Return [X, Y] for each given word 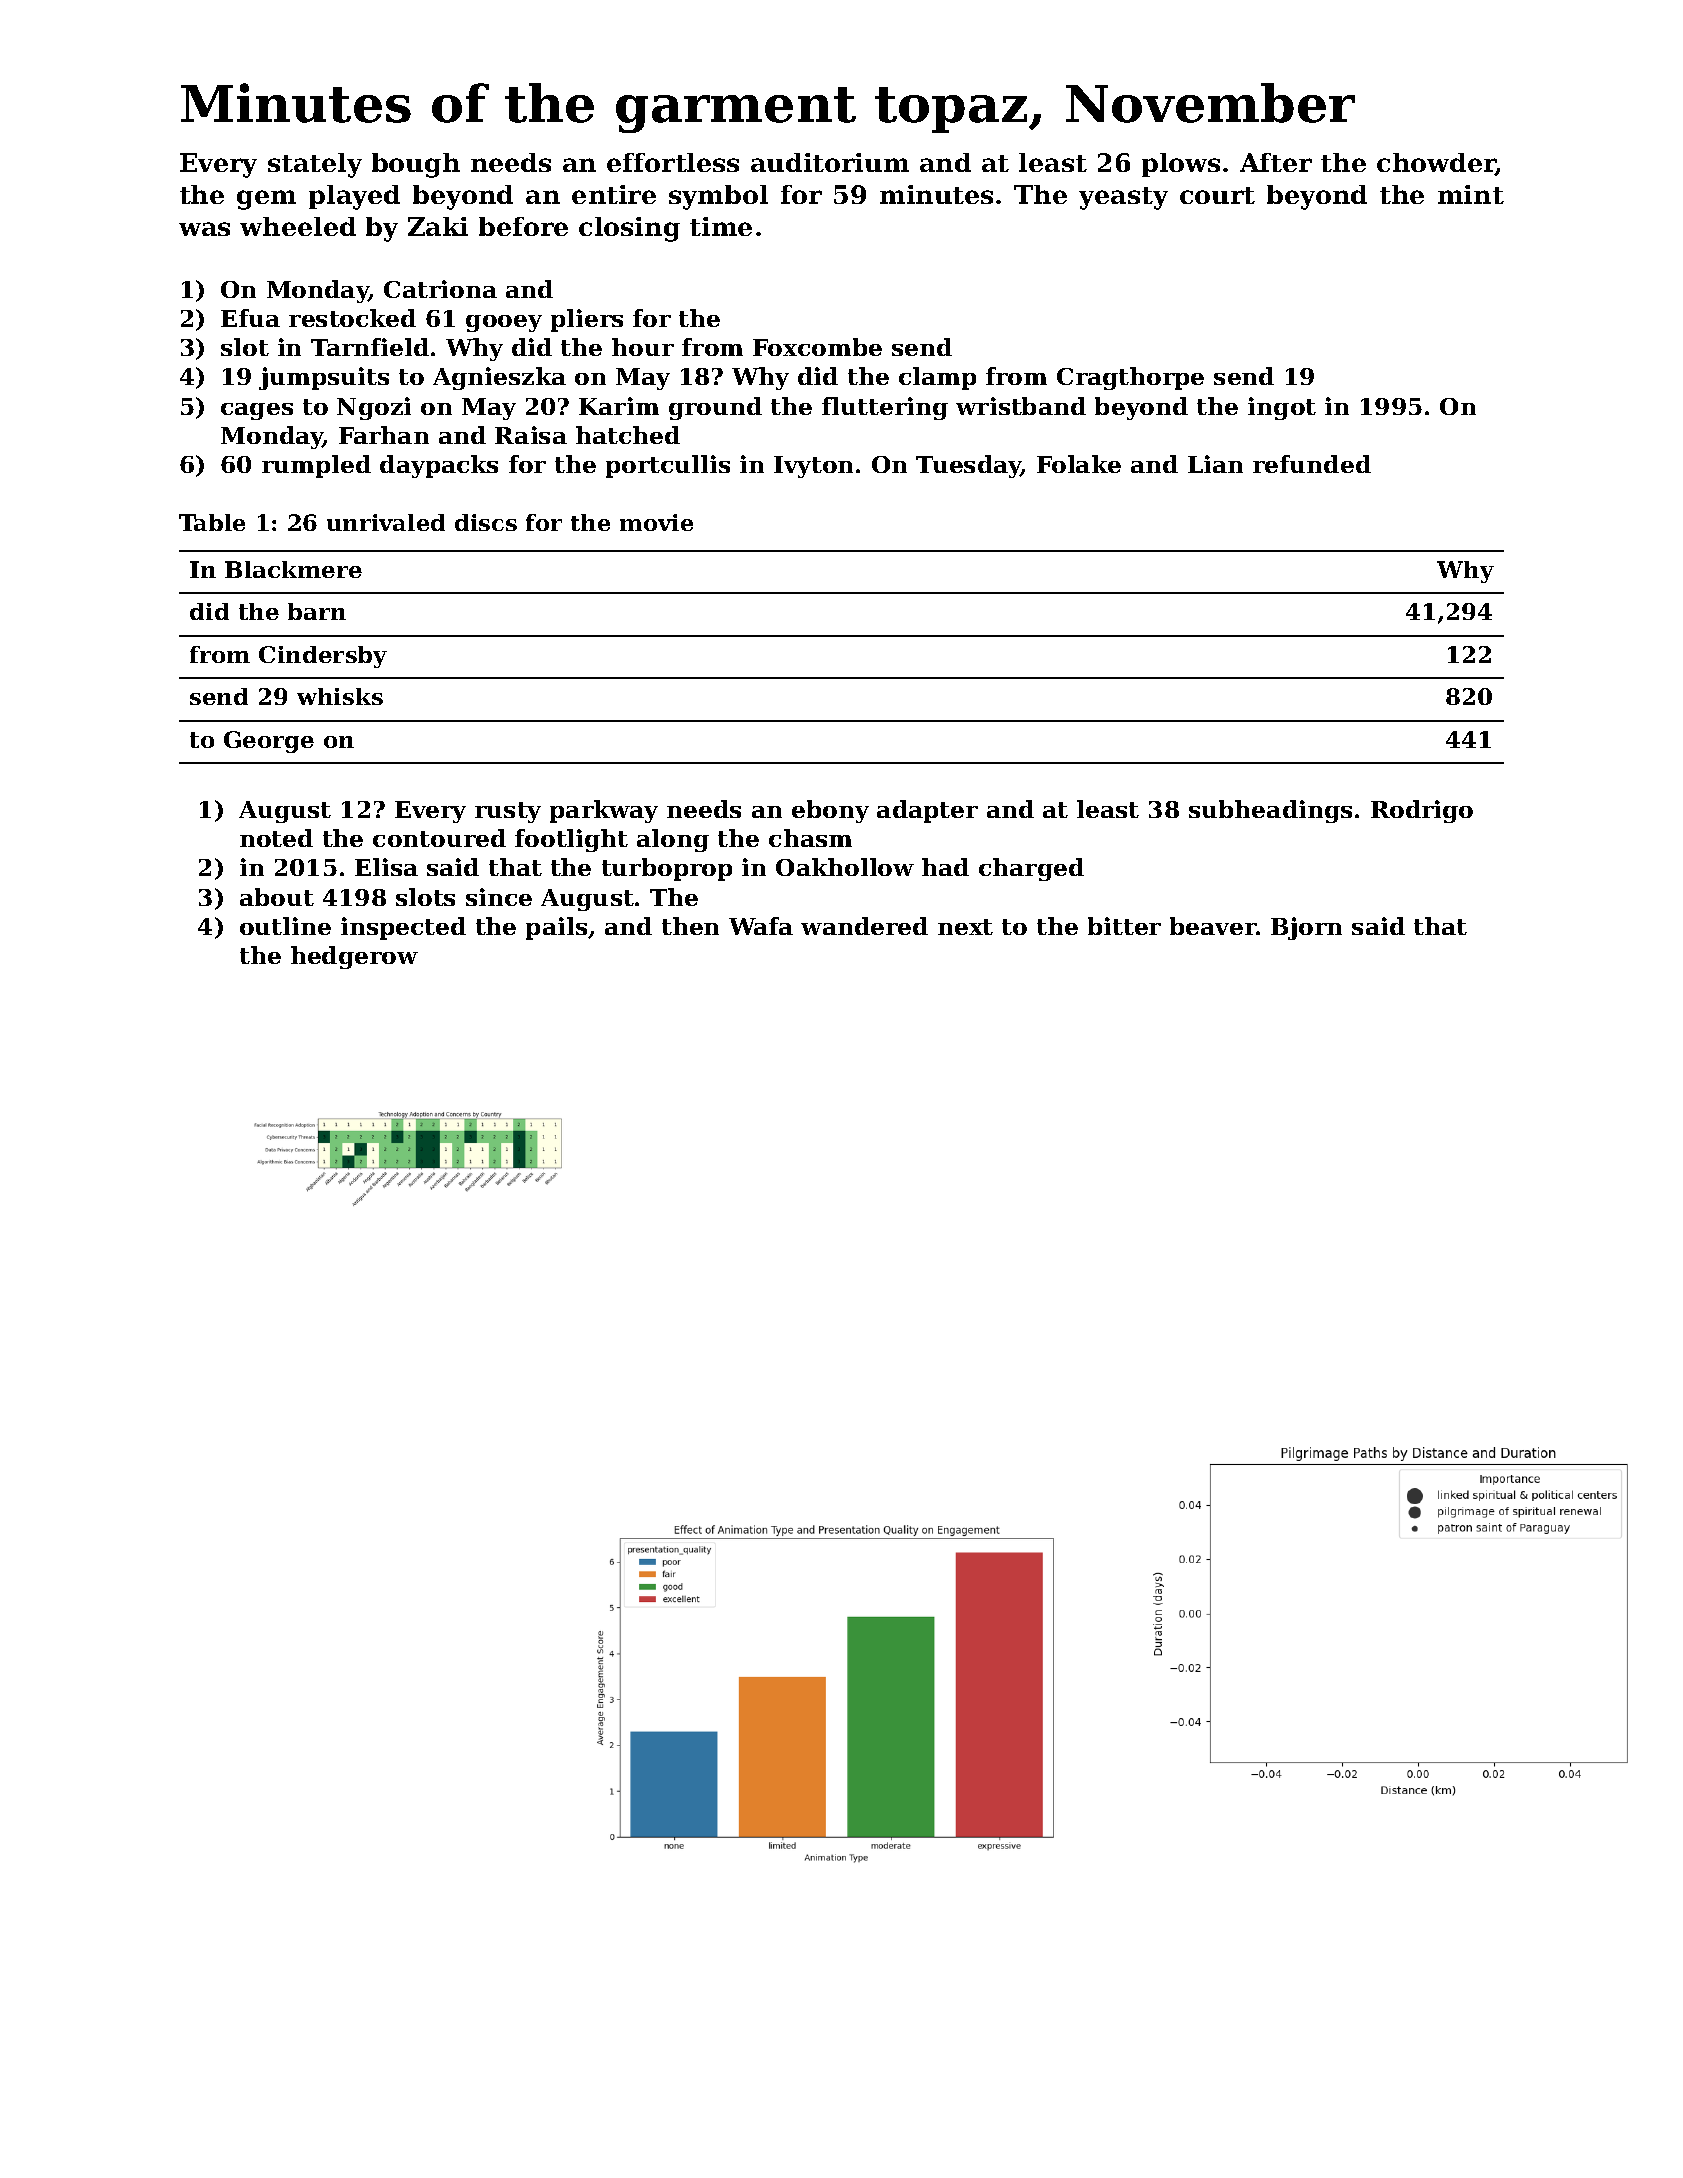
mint [1471, 194]
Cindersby [323, 657]
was [204, 229]
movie [656, 522]
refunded [1312, 464]
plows [1181, 165]
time [721, 226]
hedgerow [354, 957]
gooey [504, 323]
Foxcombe [817, 347]
